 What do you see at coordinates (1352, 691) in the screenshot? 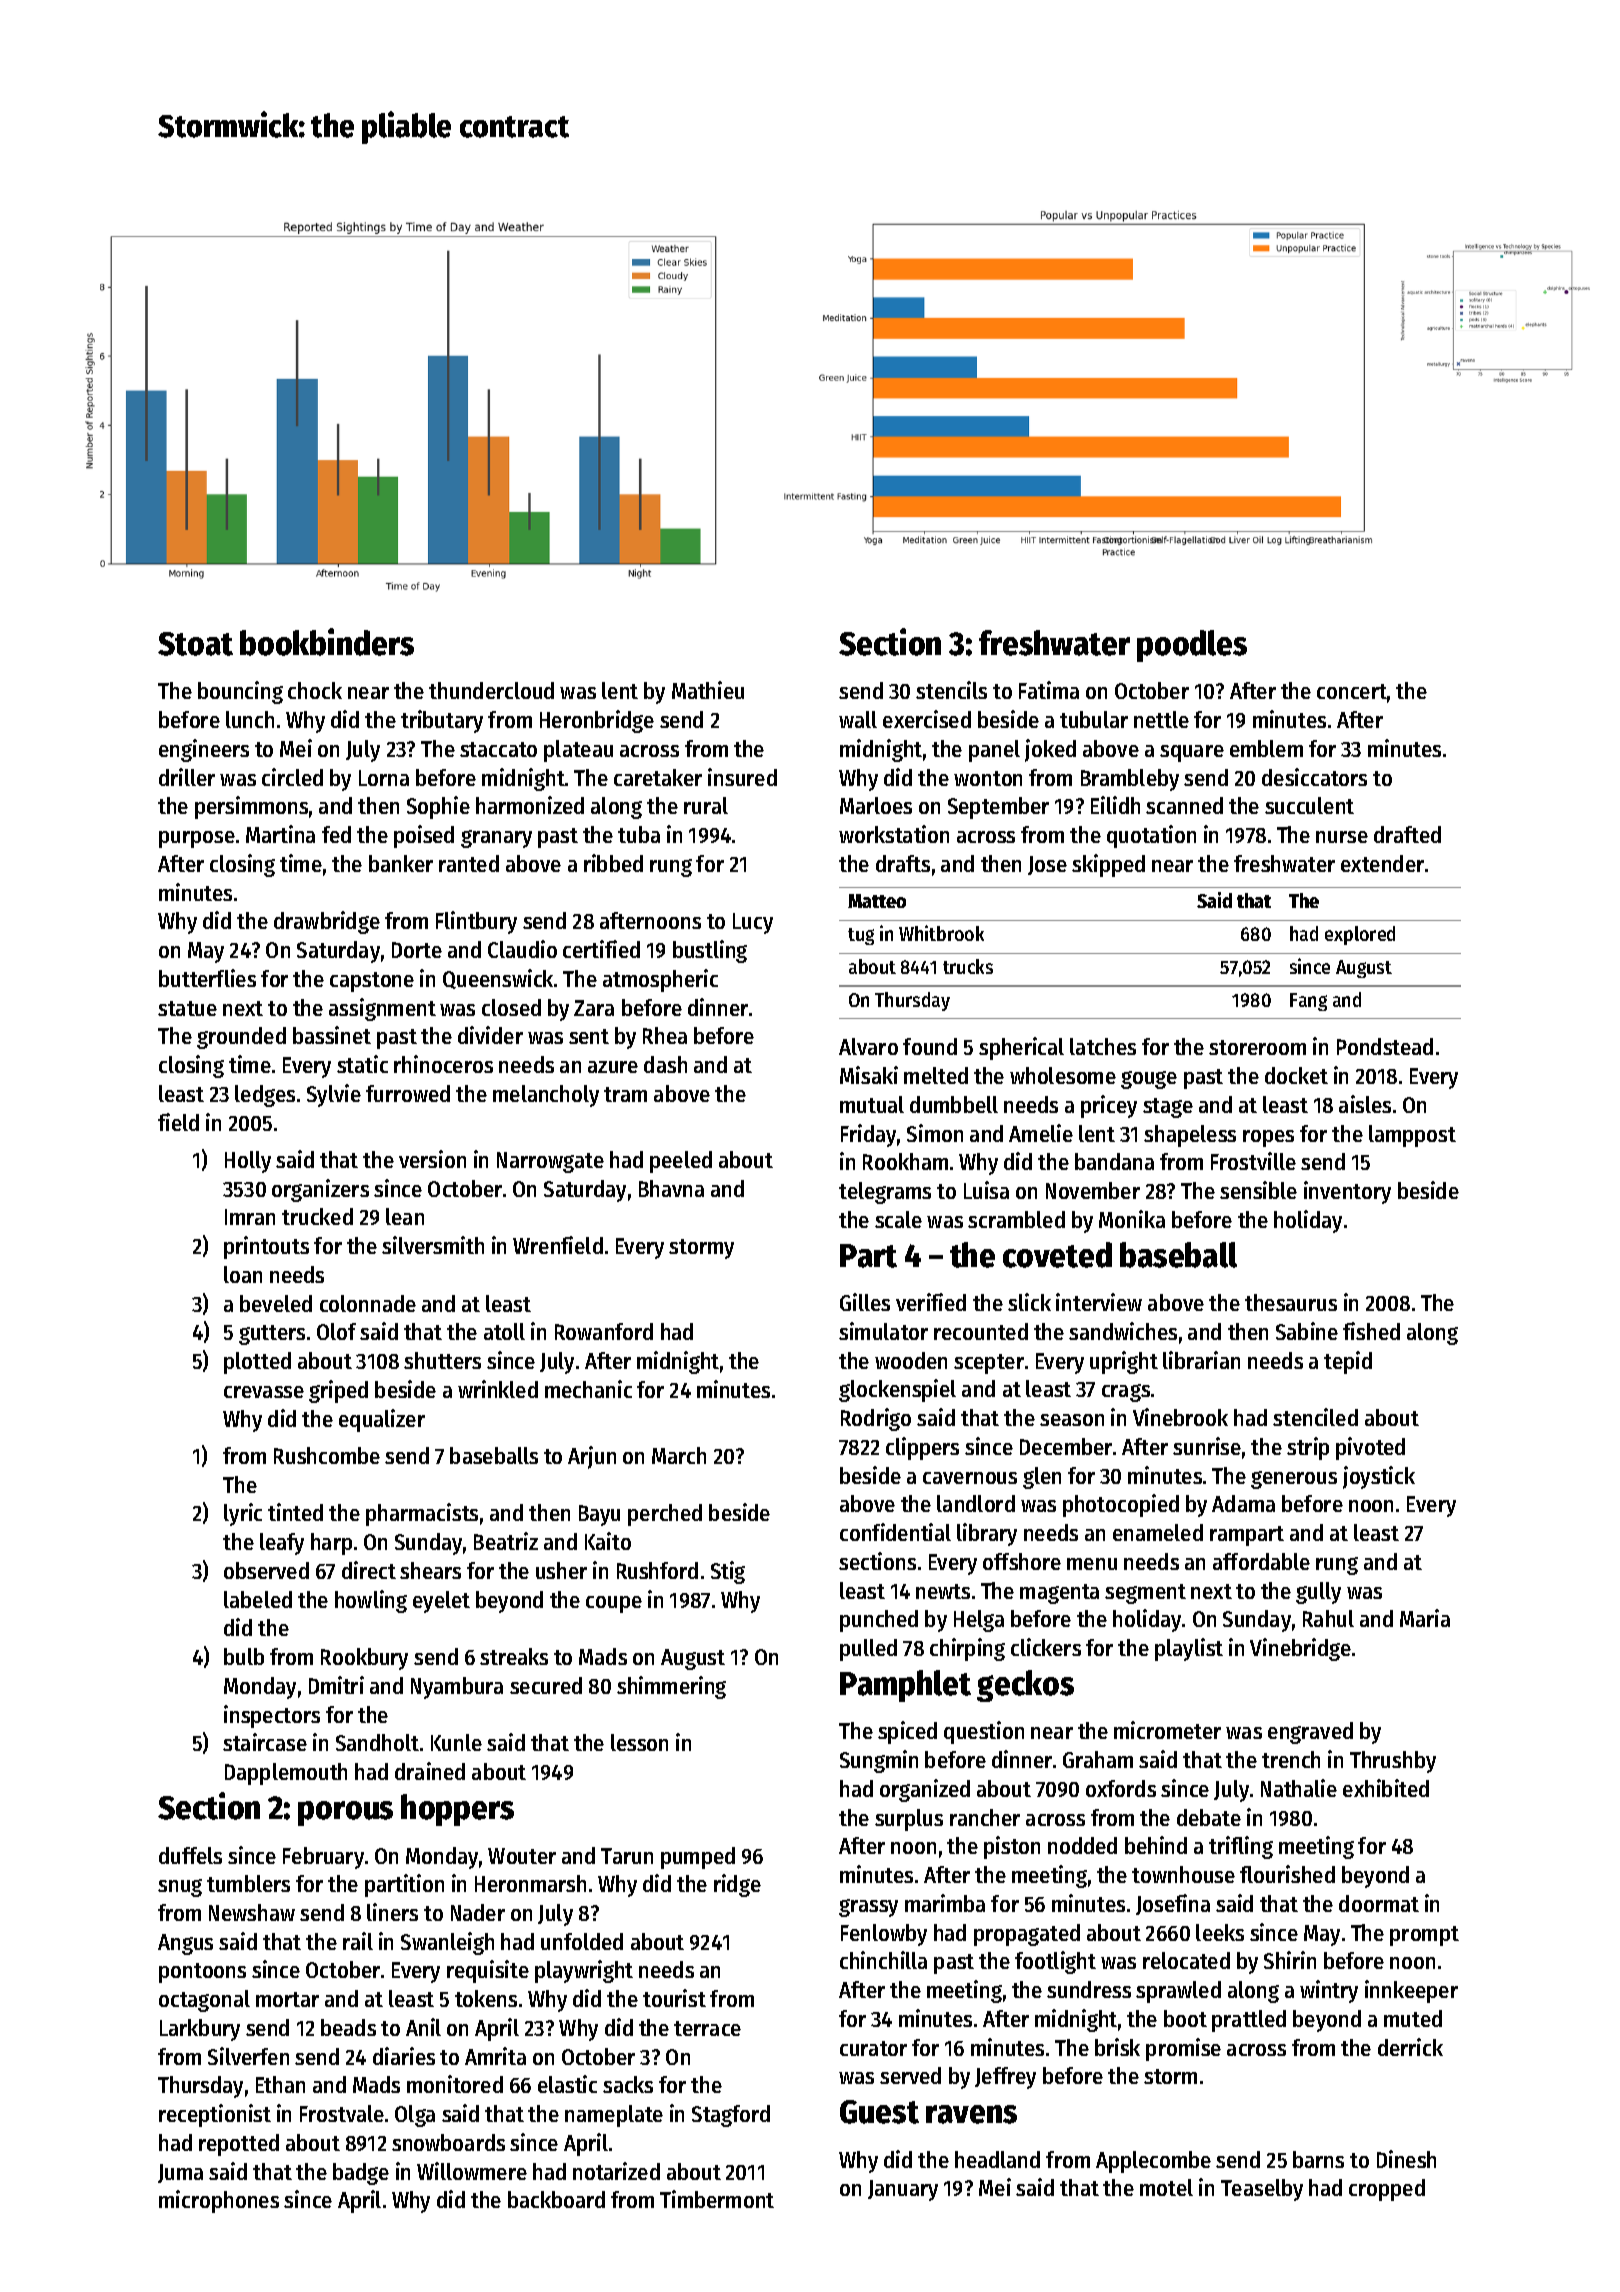
I see `concert` at bounding box center [1352, 691].
